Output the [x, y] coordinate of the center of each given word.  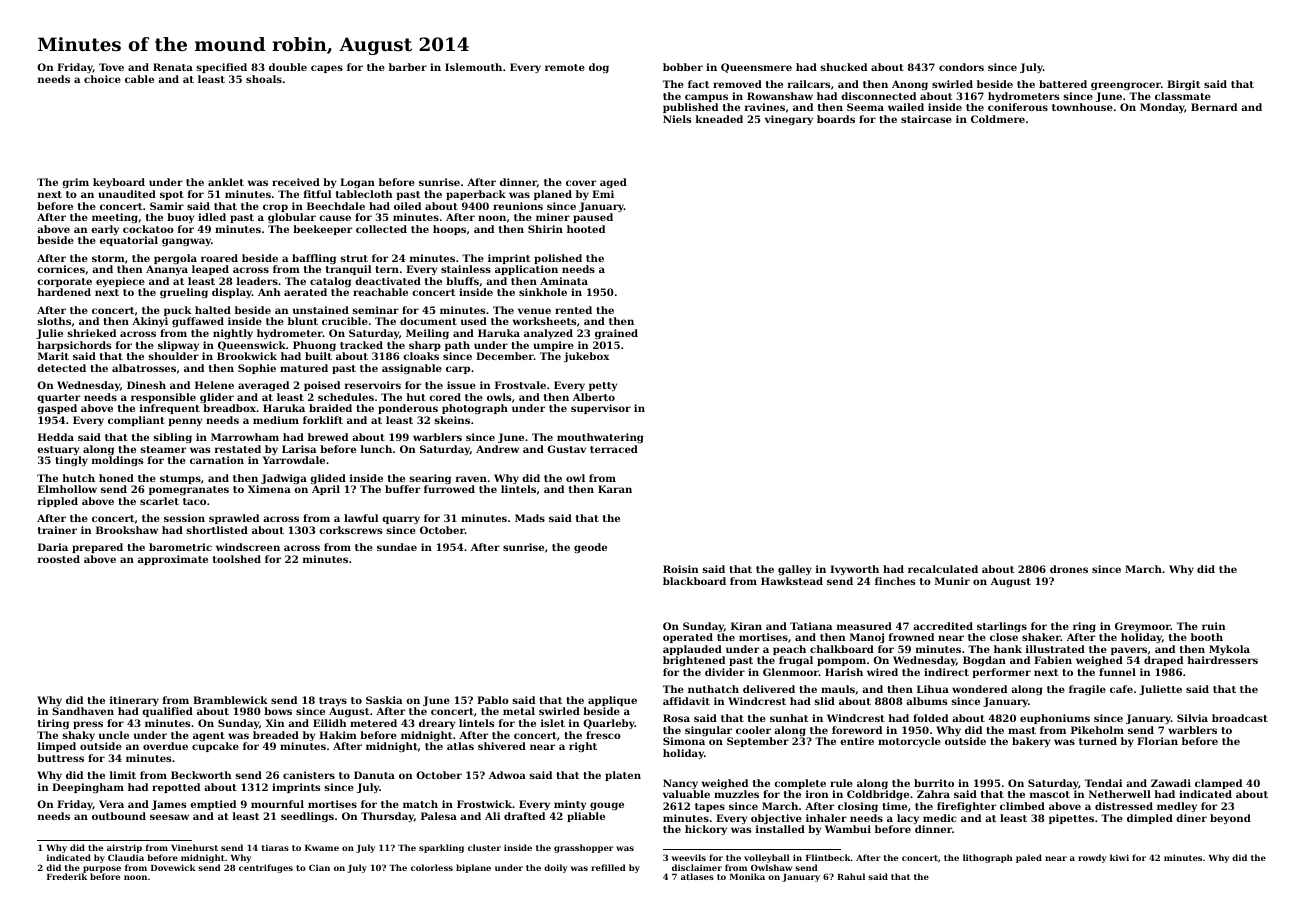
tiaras [275, 847]
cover [581, 183]
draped [1163, 661]
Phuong [314, 346]
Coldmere [998, 119]
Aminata [564, 281]
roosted [59, 559]
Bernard [1214, 107]
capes [327, 69]
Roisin [680, 569]
